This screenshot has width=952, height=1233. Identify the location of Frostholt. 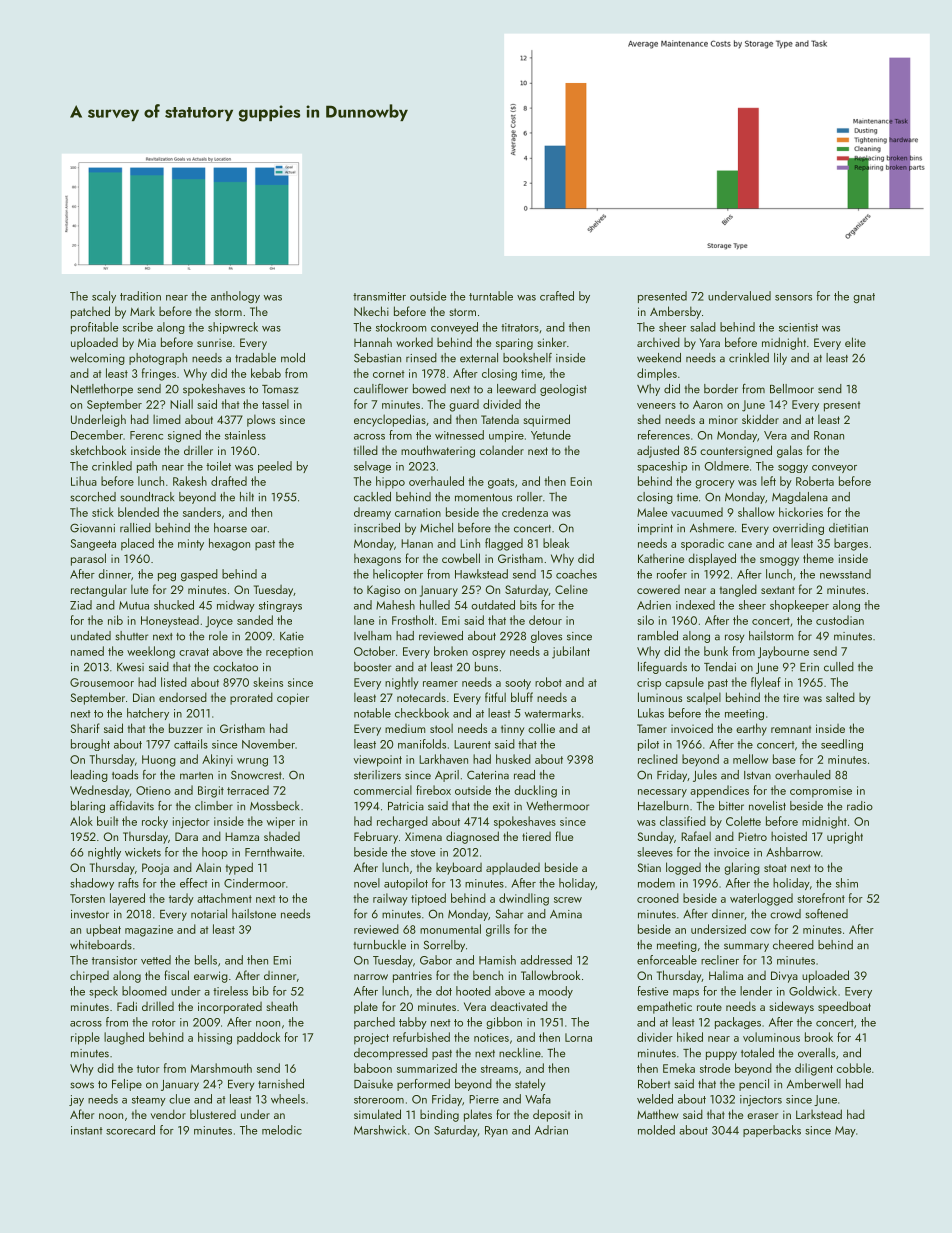
(413, 620).
